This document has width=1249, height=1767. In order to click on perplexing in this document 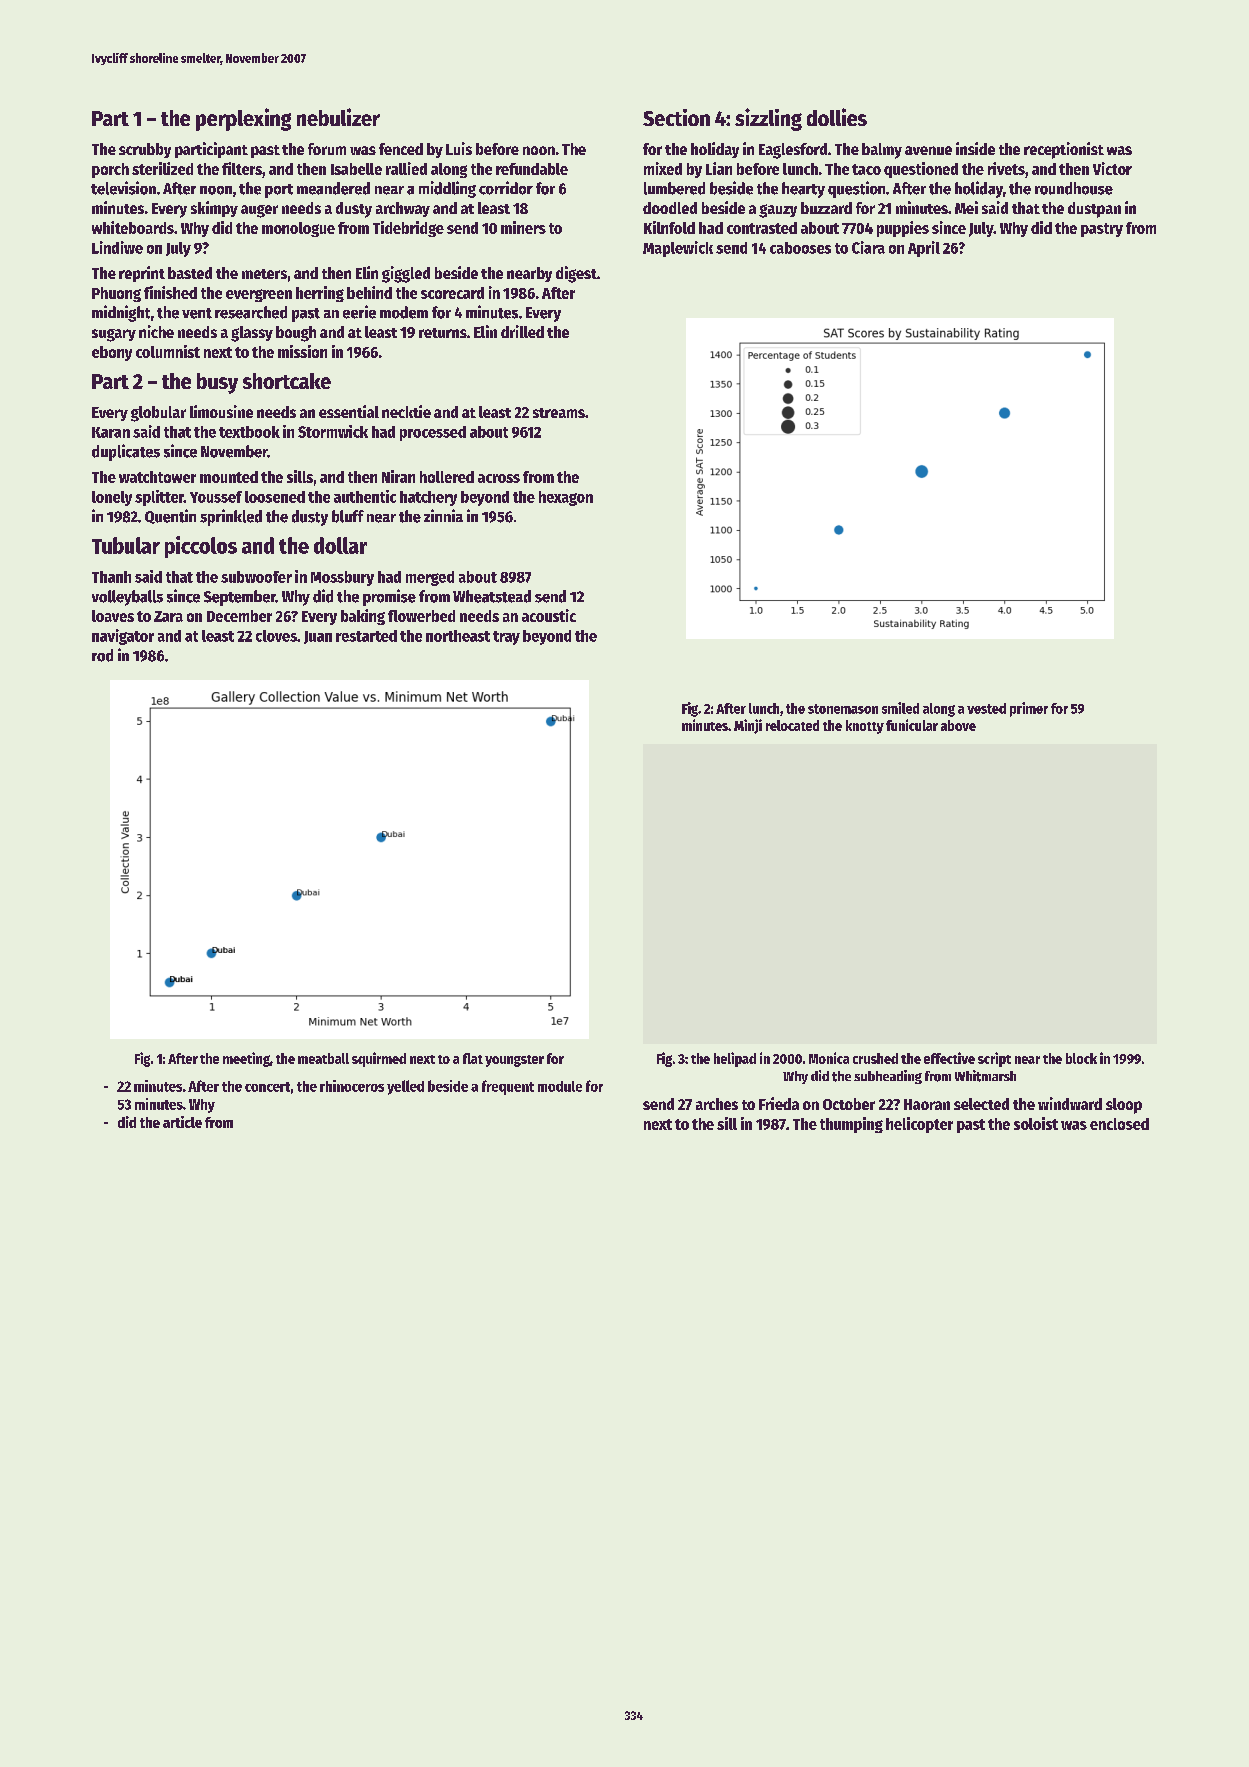, I will do `click(243, 119)`.
